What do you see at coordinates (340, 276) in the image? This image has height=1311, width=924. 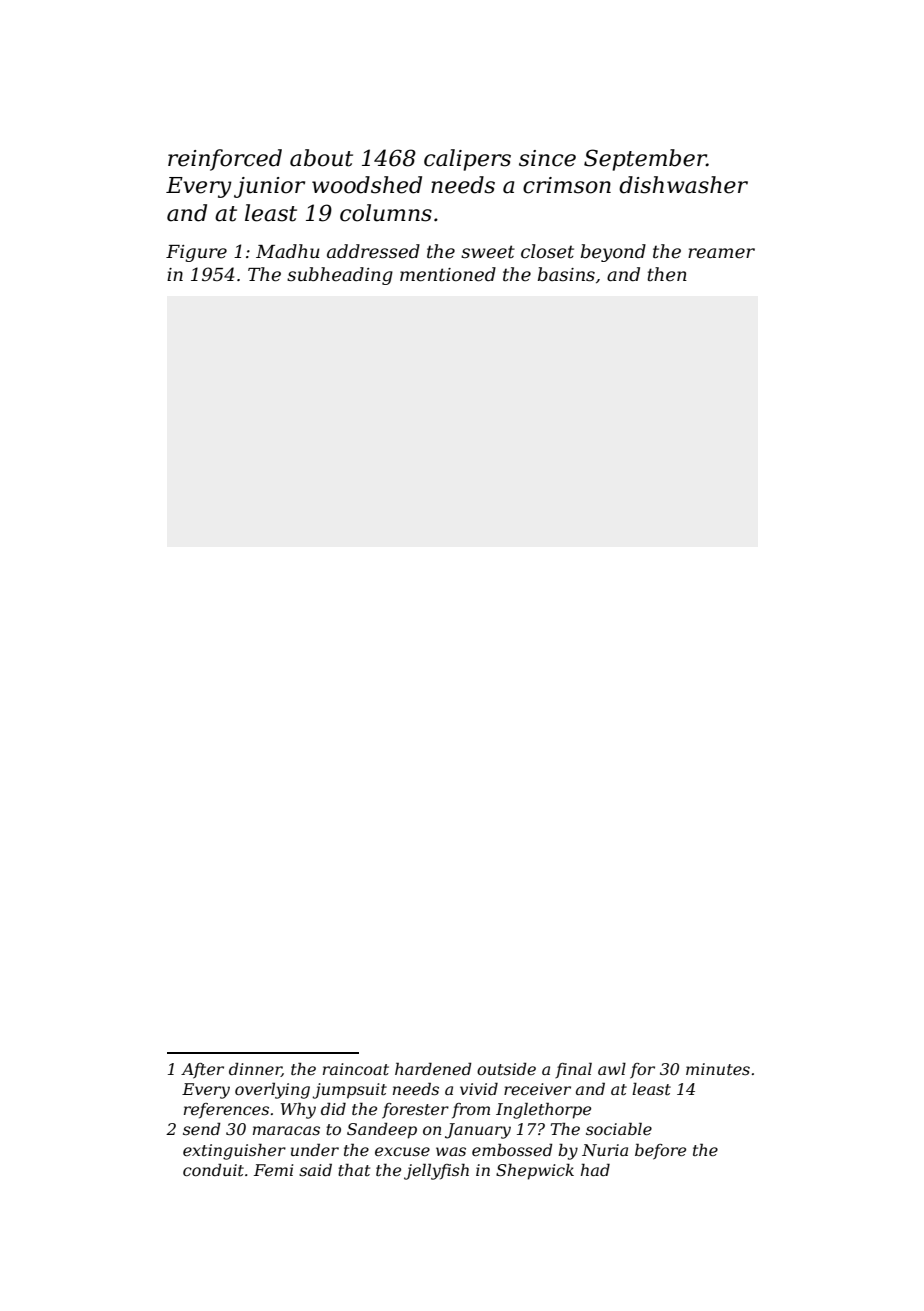 I see `subheading` at bounding box center [340, 276].
